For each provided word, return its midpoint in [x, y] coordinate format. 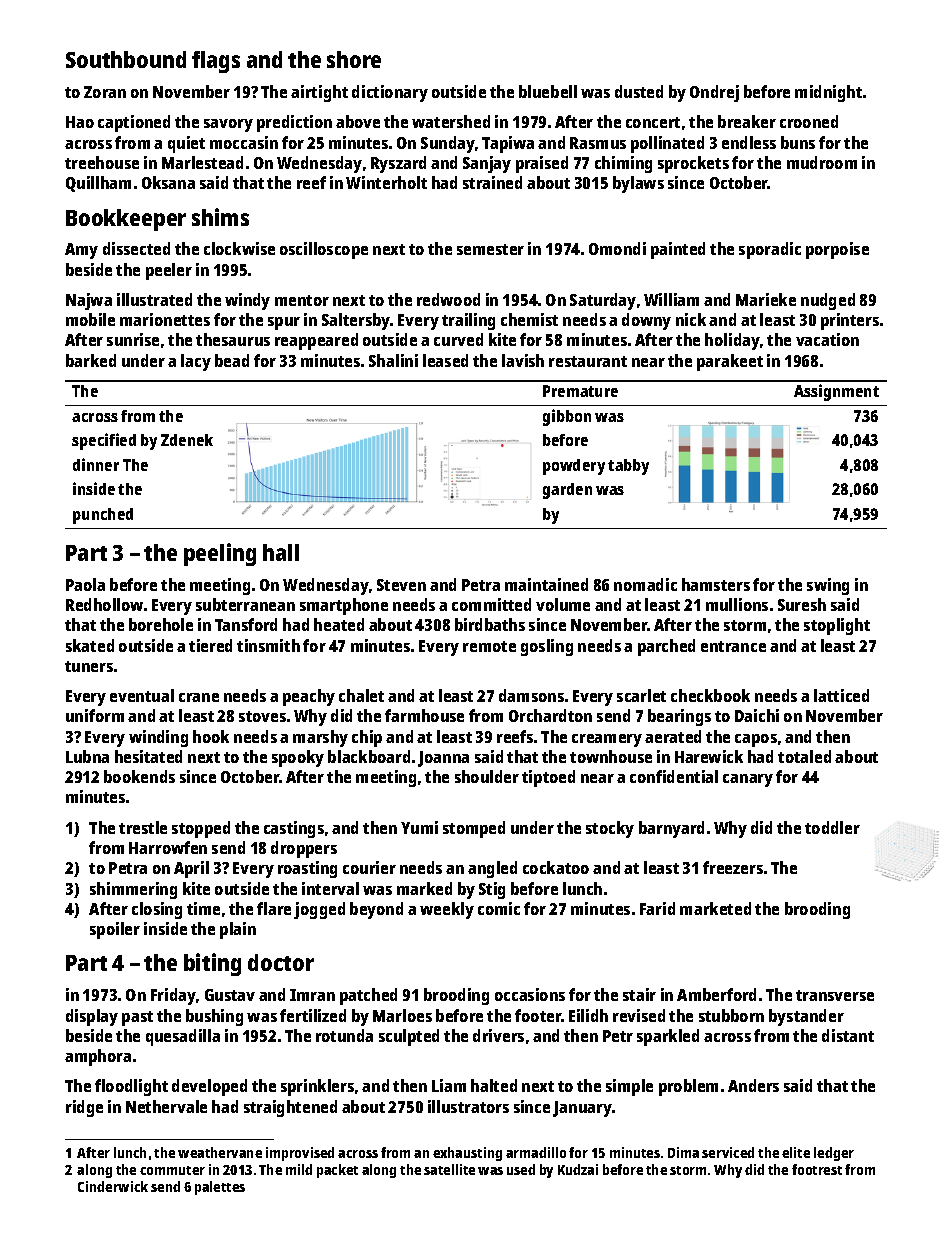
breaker [747, 121]
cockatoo [556, 867]
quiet [186, 144]
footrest [817, 1169]
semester [490, 249]
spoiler [115, 930]
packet [337, 1171]
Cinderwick [113, 1186]
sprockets [693, 164]
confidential [674, 776]
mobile [90, 319]
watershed [451, 121]
